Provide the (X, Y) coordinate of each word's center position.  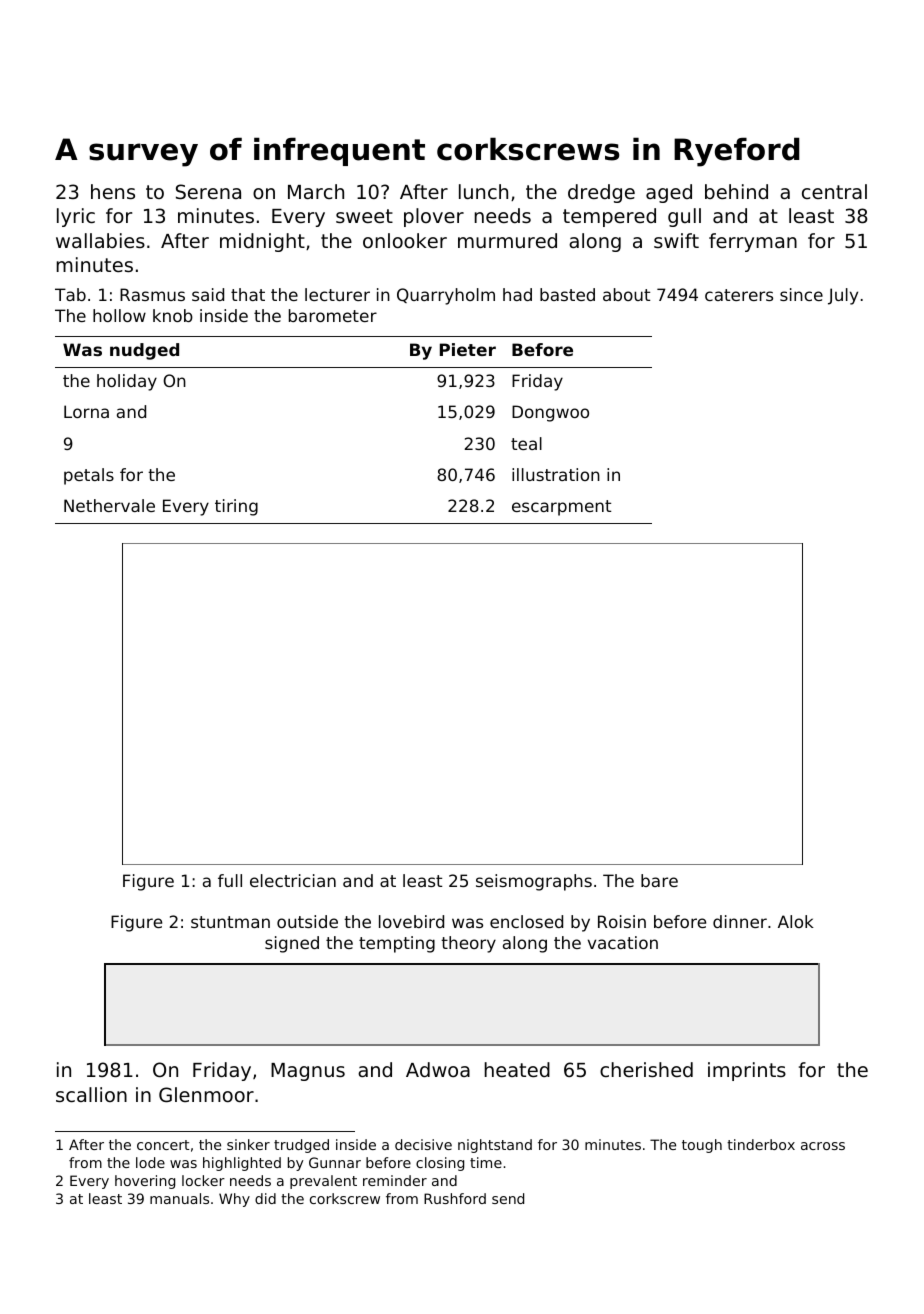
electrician (293, 880)
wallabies (100, 240)
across (823, 1146)
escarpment (561, 508)
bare (659, 880)
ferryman (753, 242)
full (230, 880)
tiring (236, 507)
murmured (507, 240)
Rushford (455, 1198)
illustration (556, 474)
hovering (145, 1182)
